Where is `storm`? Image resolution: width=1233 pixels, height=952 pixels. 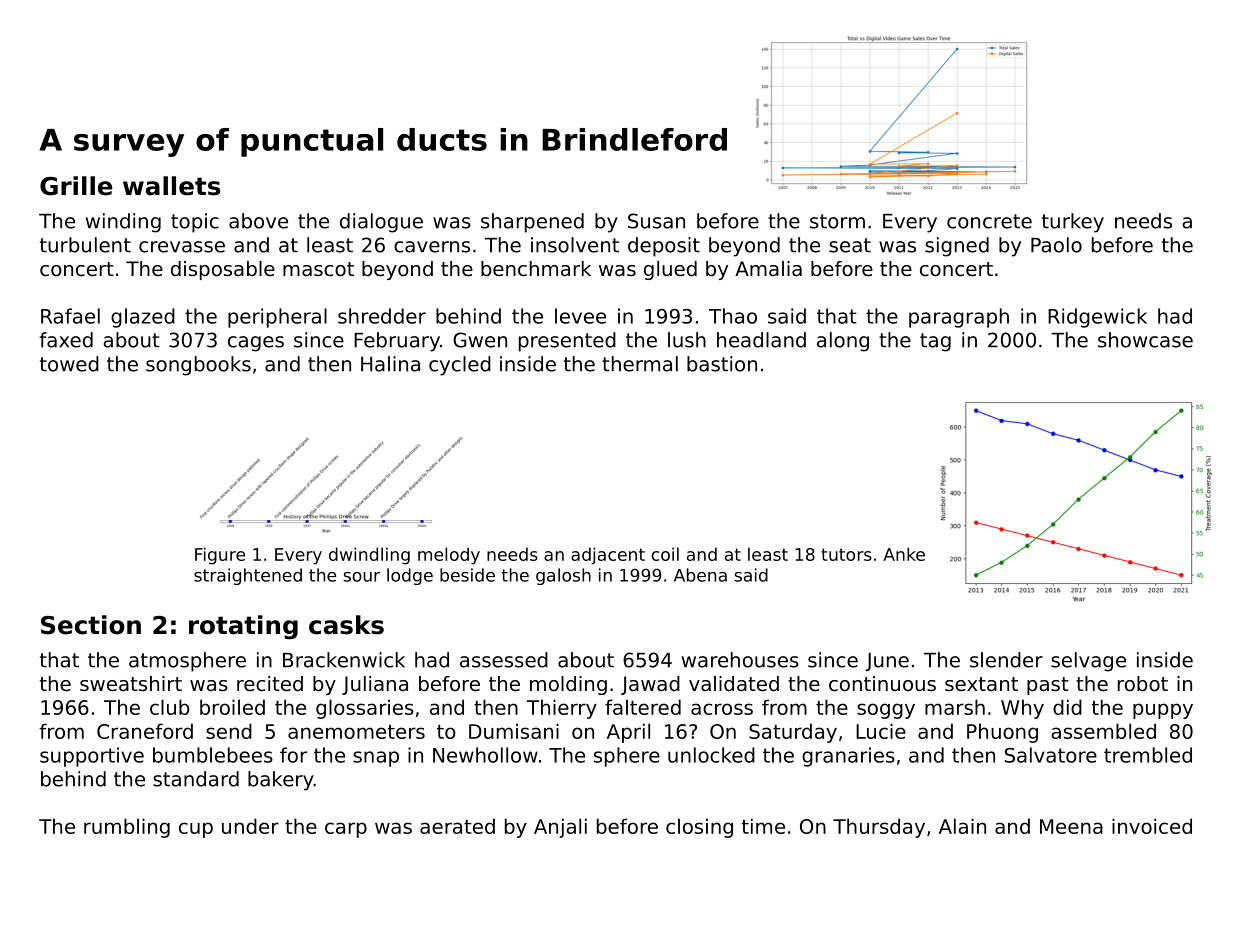
storm is located at coordinates (837, 221).
